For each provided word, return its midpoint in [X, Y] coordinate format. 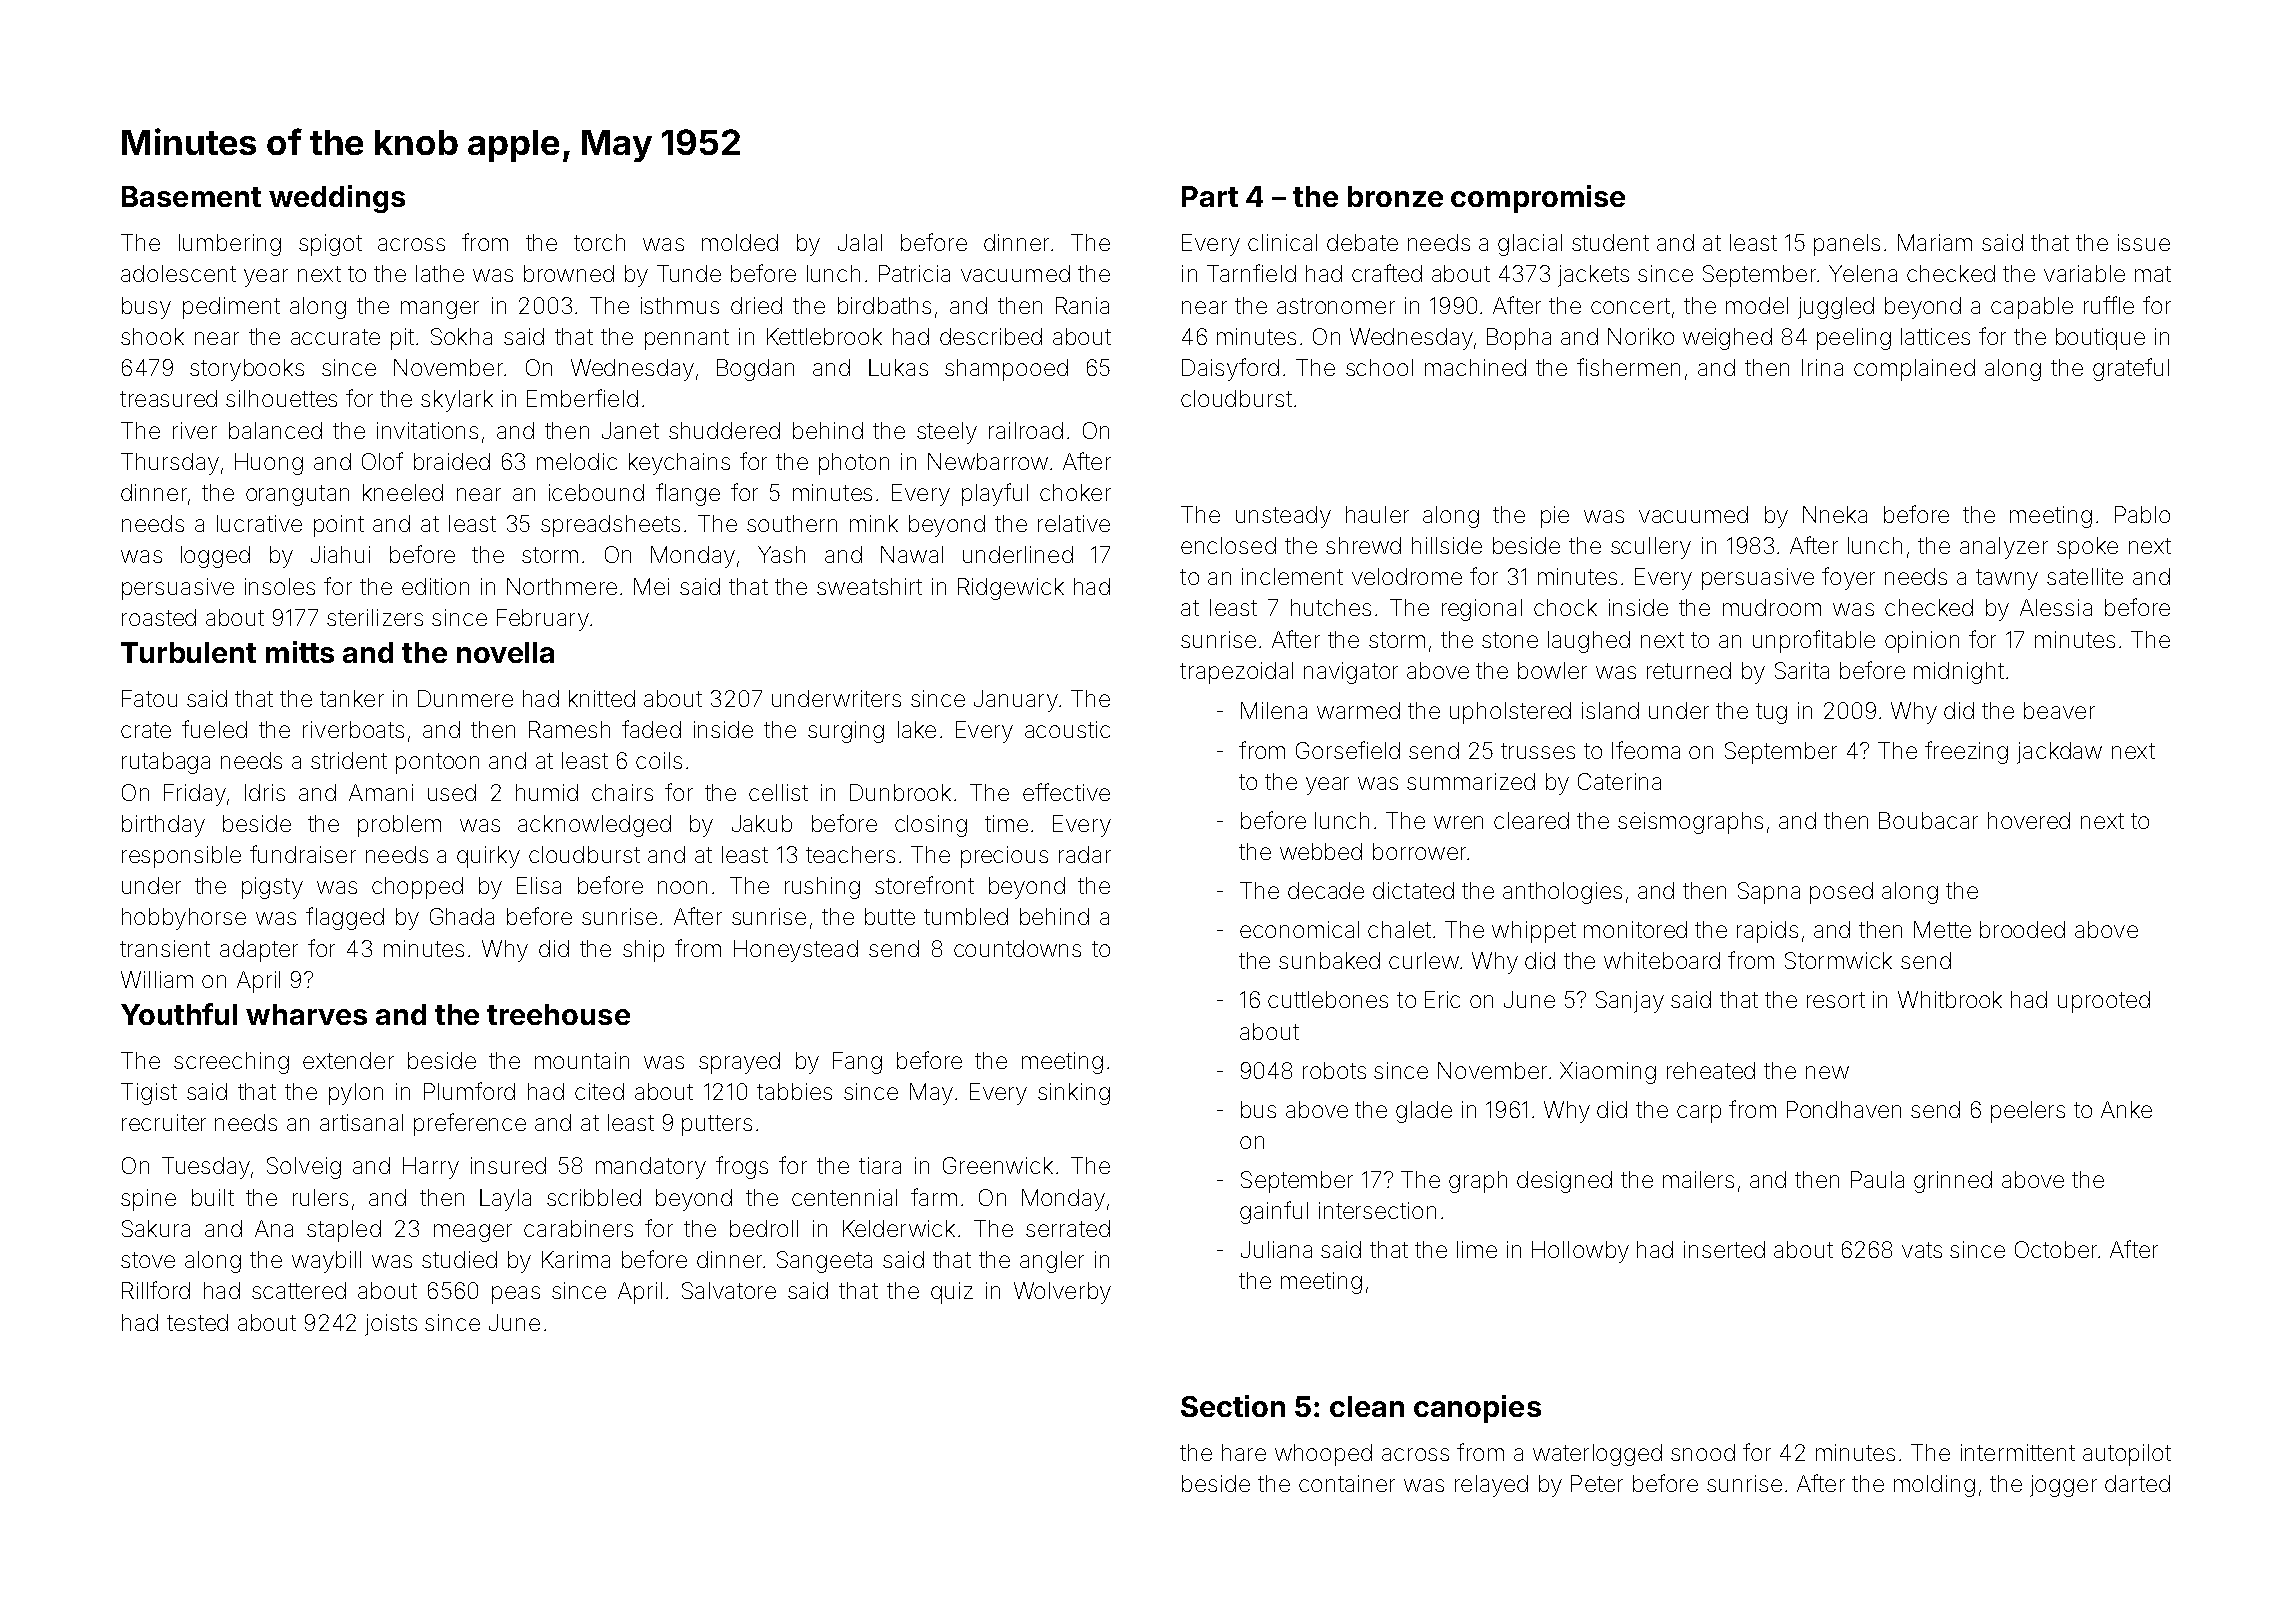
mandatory [651, 1168]
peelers [2028, 1112]
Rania [1082, 305]
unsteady [1283, 517]
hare [1244, 1452]
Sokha [461, 336]
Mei [651, 586]
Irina [1822, 367]
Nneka [1835, 514]
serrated [1068, 1228]
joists [391, 1325]
